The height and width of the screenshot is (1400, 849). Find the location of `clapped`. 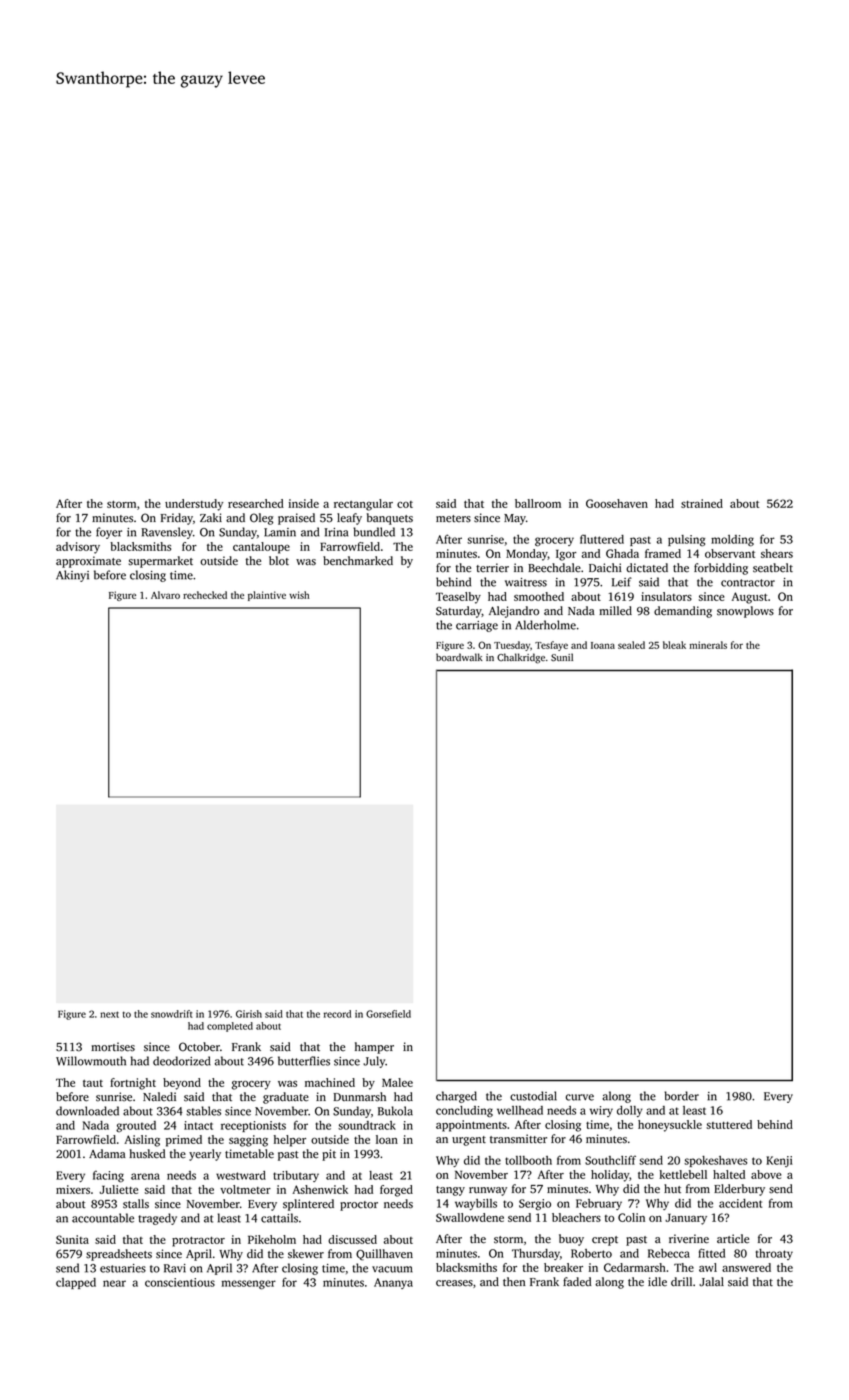

clapped is located at coordinates (76, 1283).
